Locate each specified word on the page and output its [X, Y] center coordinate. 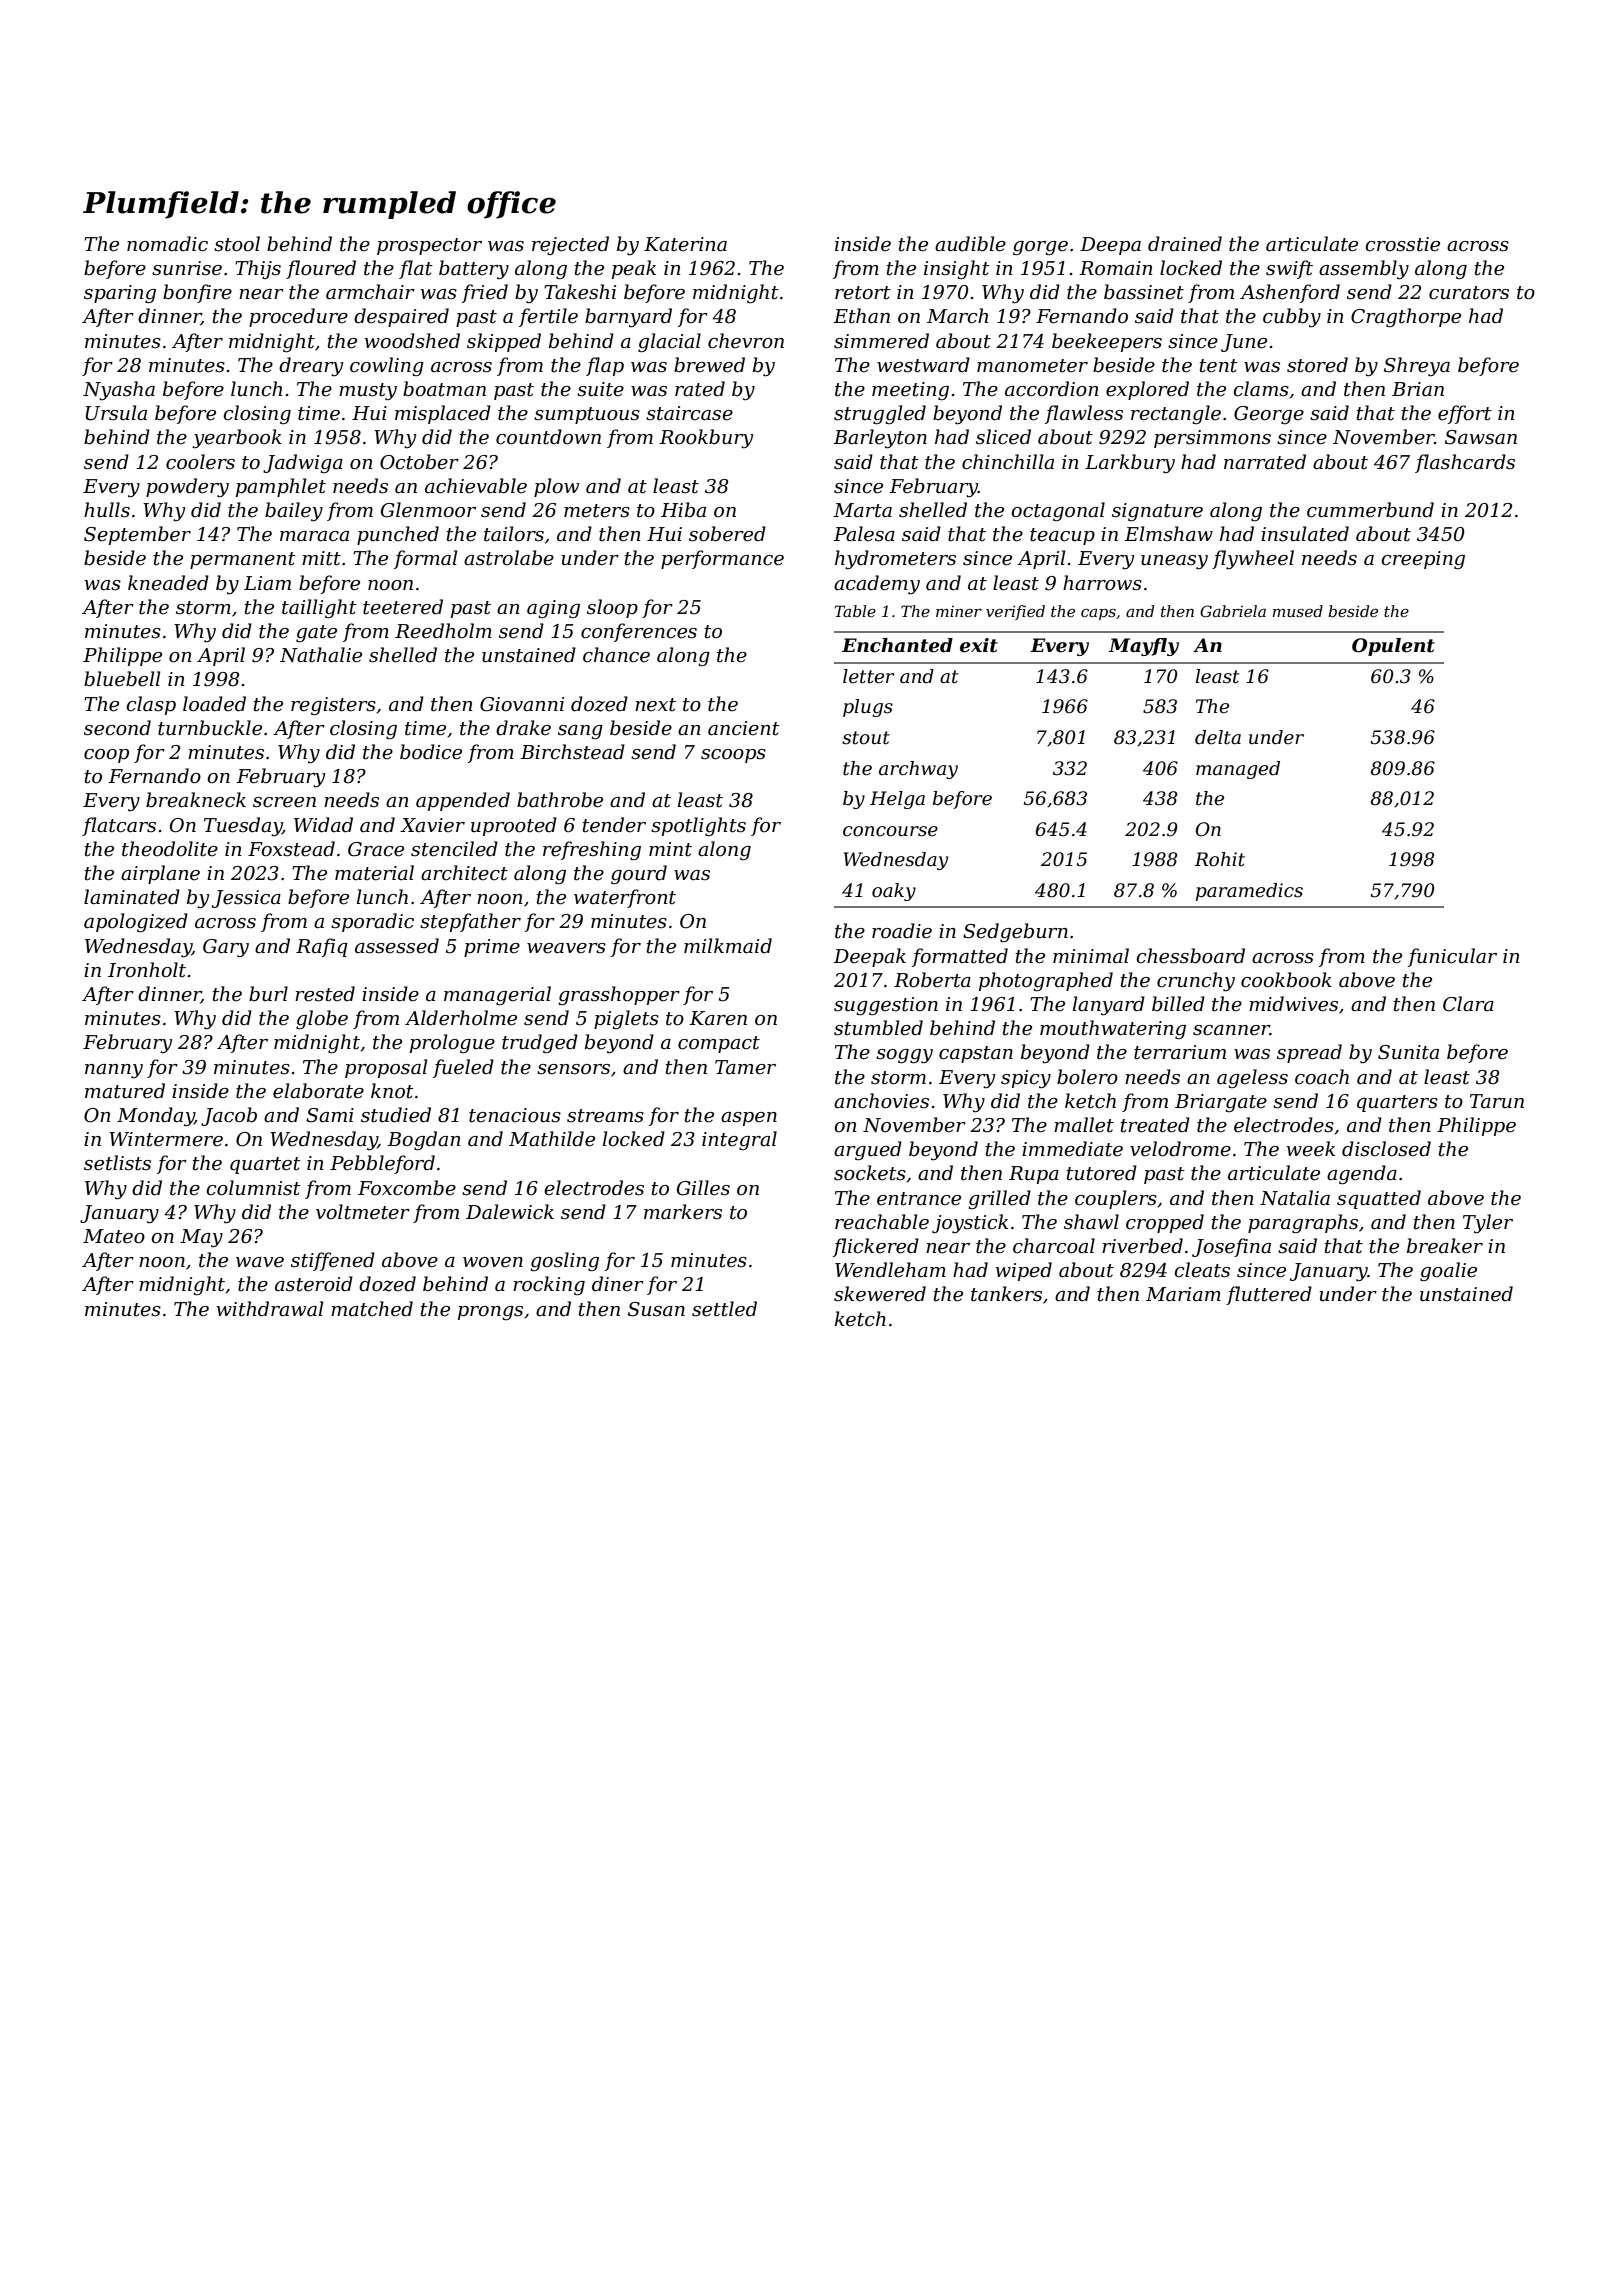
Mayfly [1144, 647]
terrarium [1180, 1052]
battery [474, 269]
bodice [431, 752]
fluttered [1269, 1295]
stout [866, 738]
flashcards [1465, 463]
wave [260, 1262]
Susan [656, 1309]
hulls [107, 510]
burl [268, 994]
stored [1317, 365]
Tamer [745, 1067]
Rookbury [706, 438]
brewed [709, 365]
